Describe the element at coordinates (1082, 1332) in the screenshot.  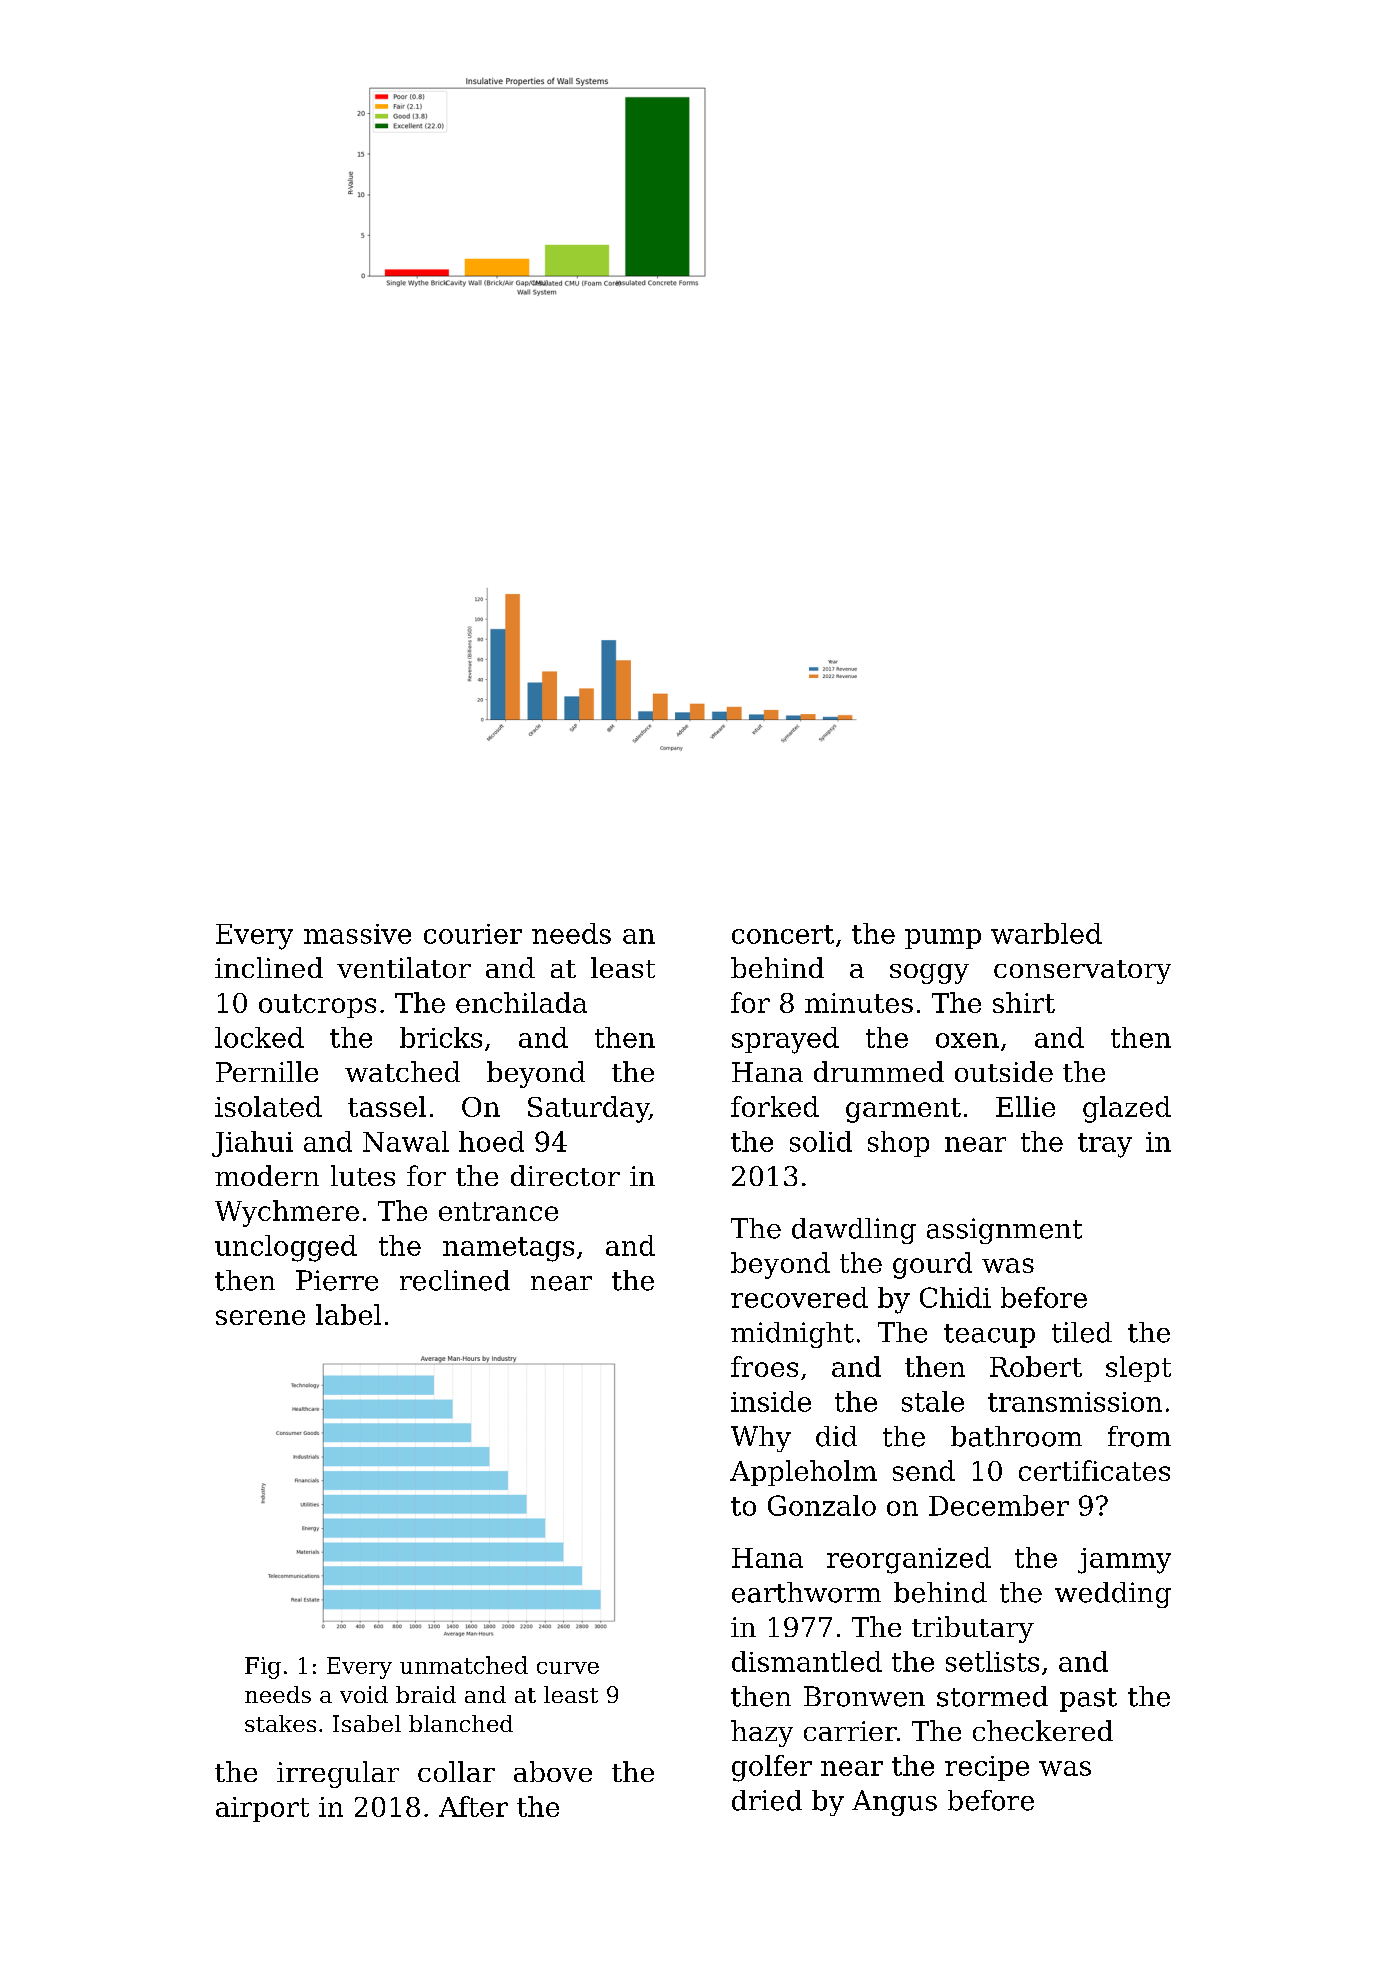
I see `tiled` at that location.
